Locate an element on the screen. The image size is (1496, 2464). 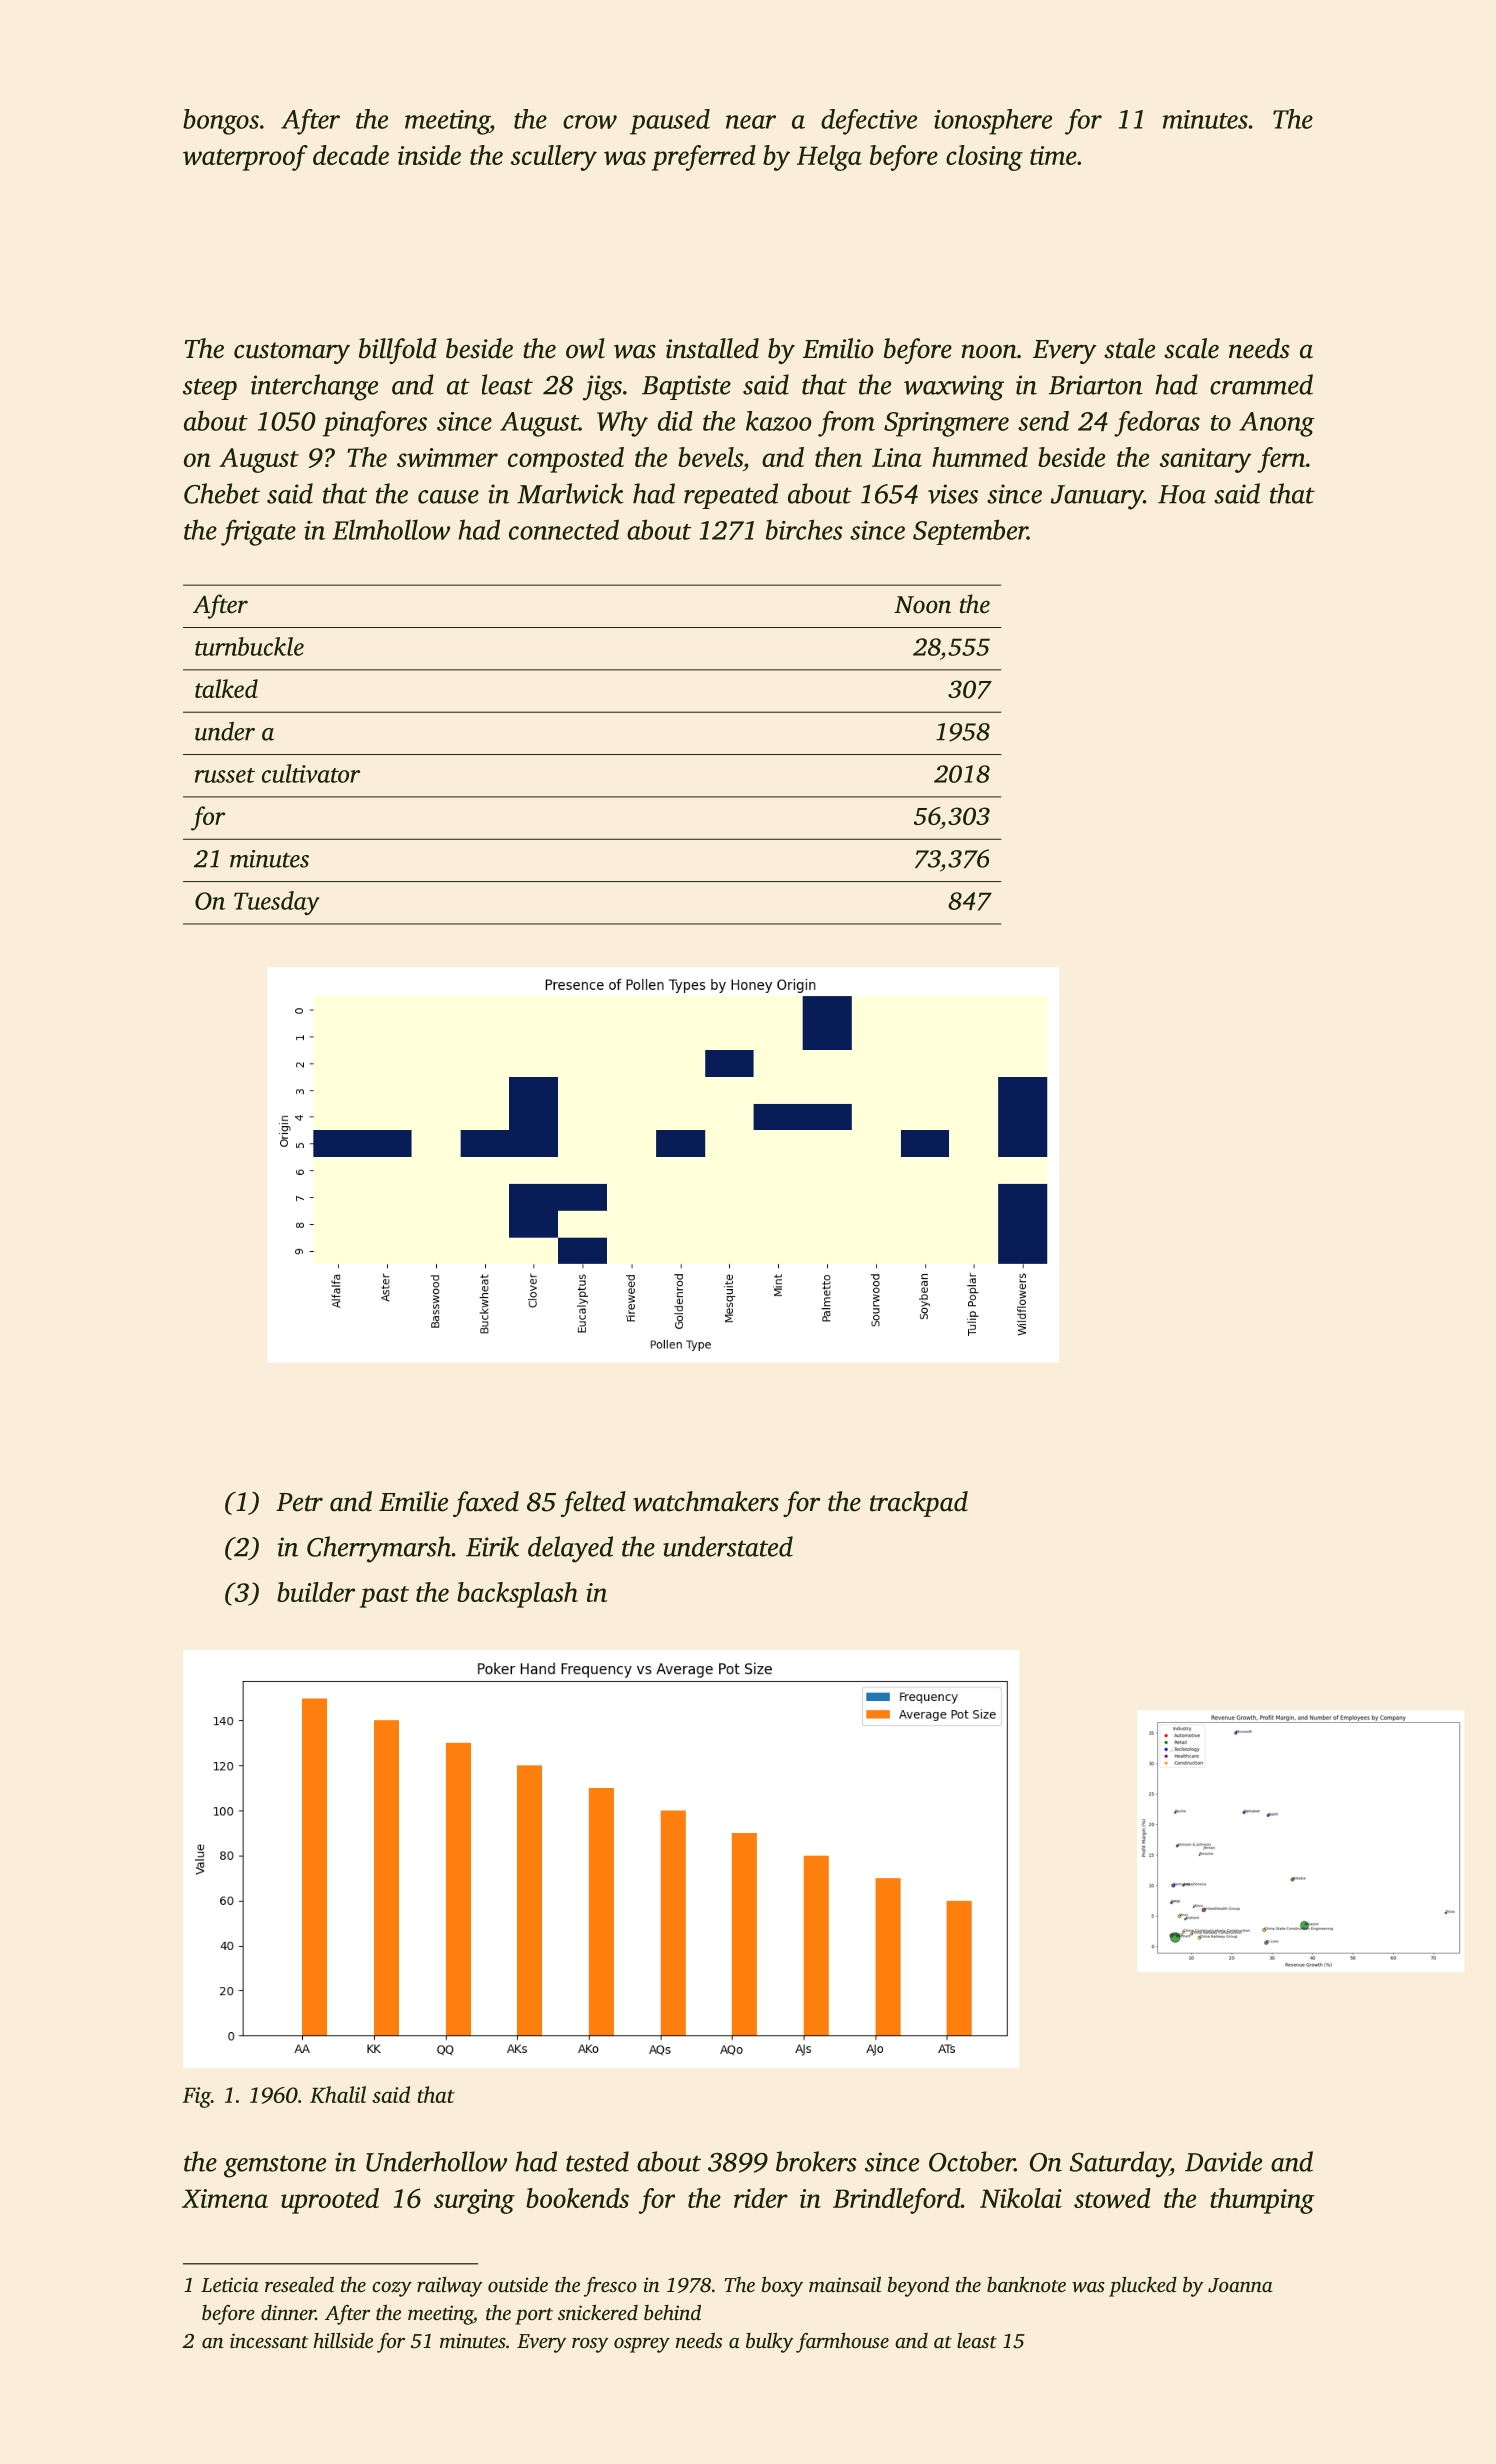
watchmakers is located at coordinates (706, 1501).
